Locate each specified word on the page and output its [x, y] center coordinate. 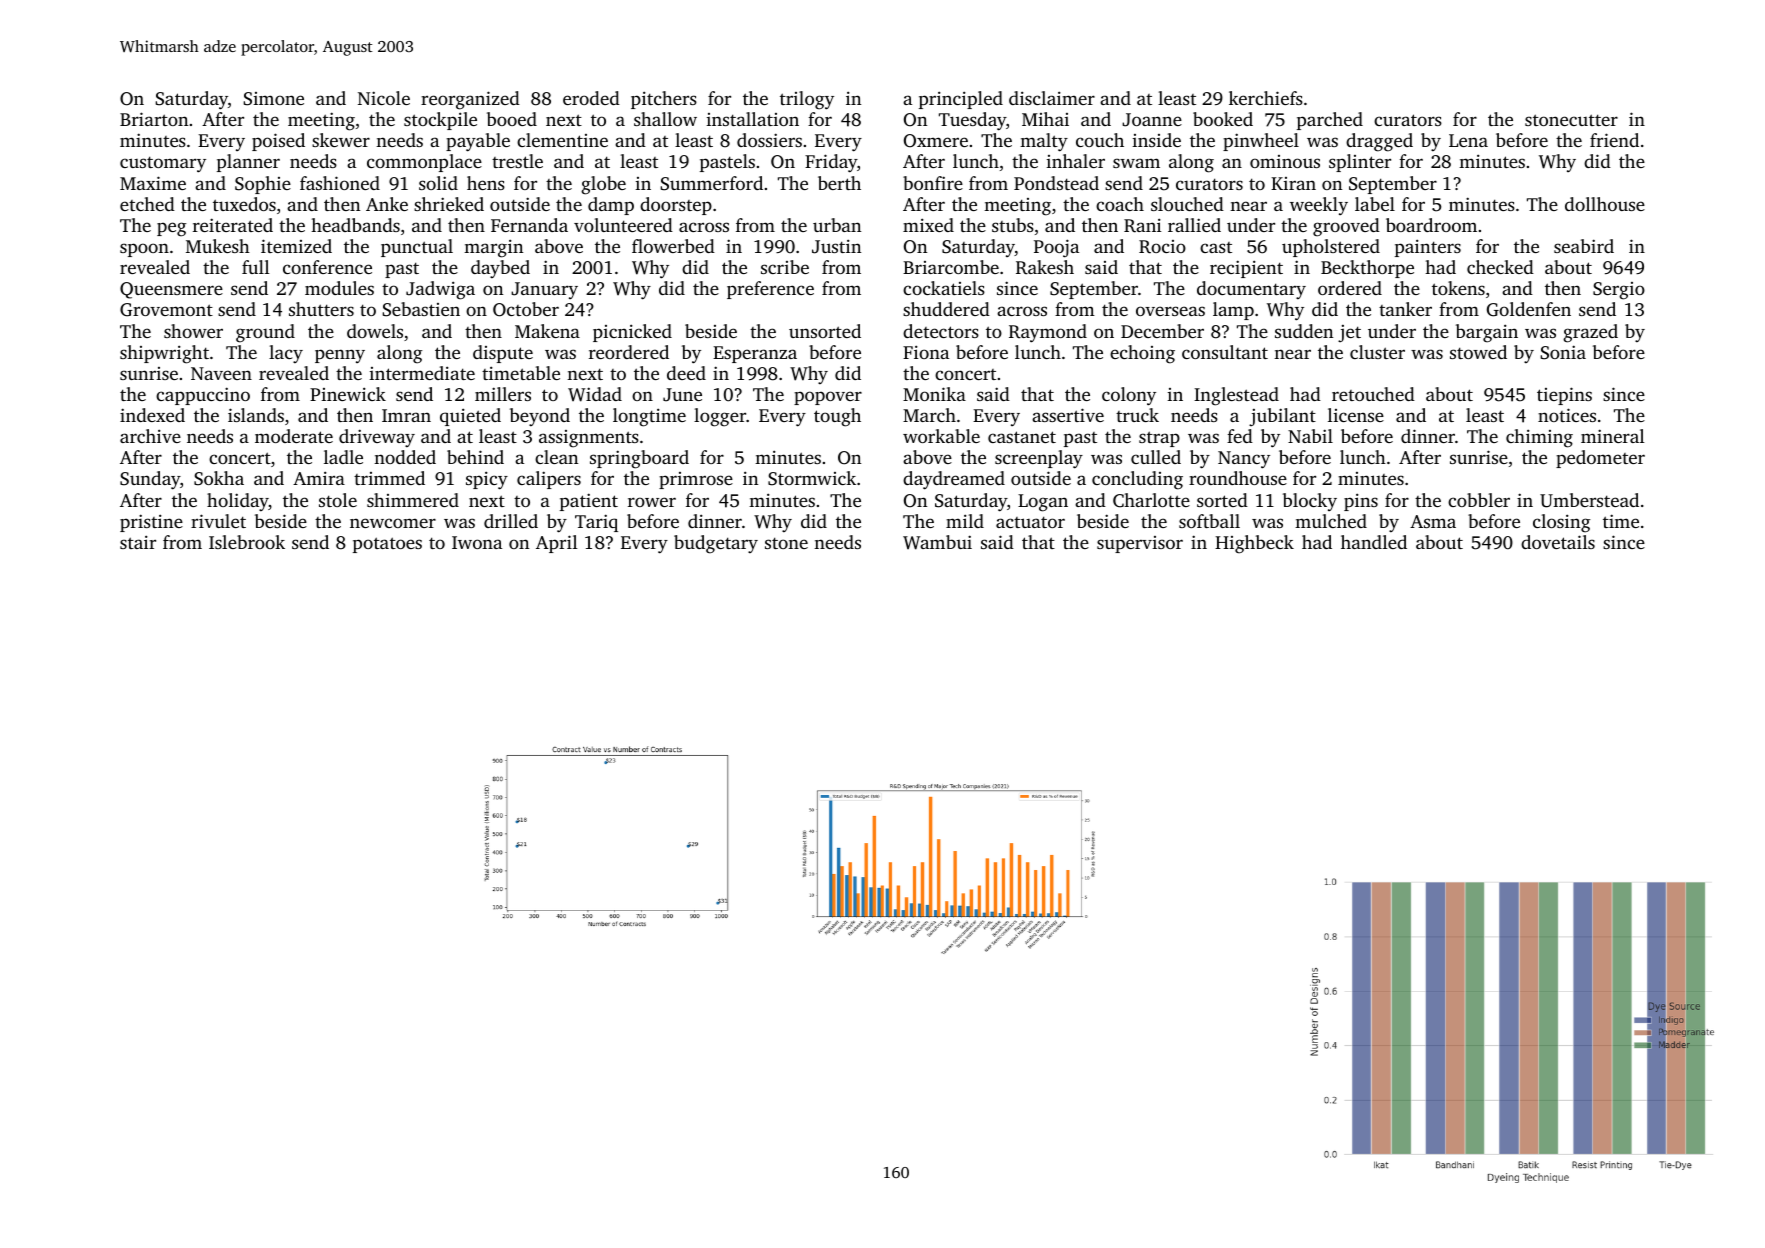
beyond [540, 417]
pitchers [664, 100]
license [1356, 415]
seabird [1584, 246]
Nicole [384, 98]
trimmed [389, 478]
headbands [355, 225]
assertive [1068, 415]
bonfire [933, 183]
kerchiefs [1266, 98]
